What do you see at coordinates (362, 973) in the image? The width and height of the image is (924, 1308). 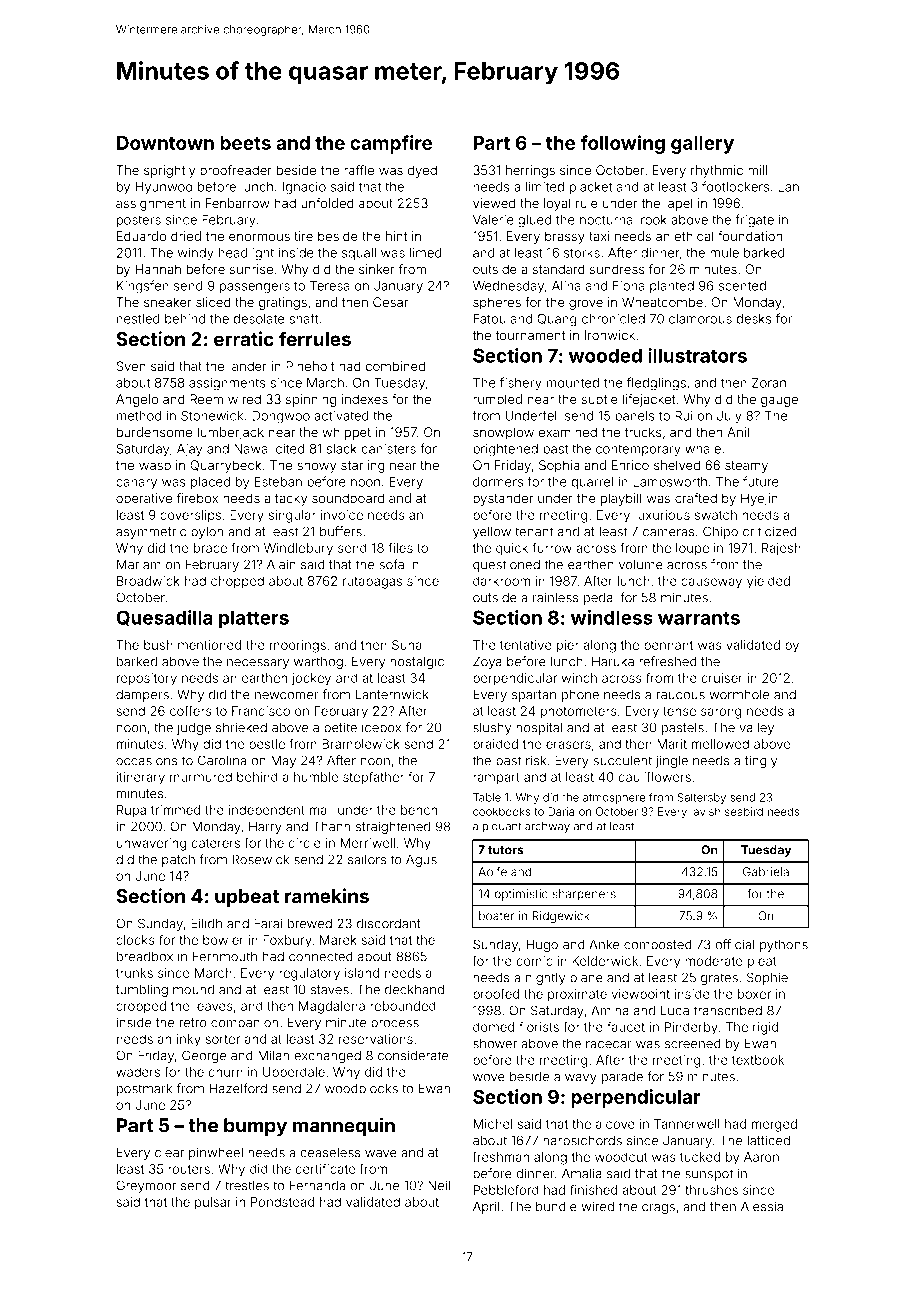 I see `island` at bounding box center [362, 973].
